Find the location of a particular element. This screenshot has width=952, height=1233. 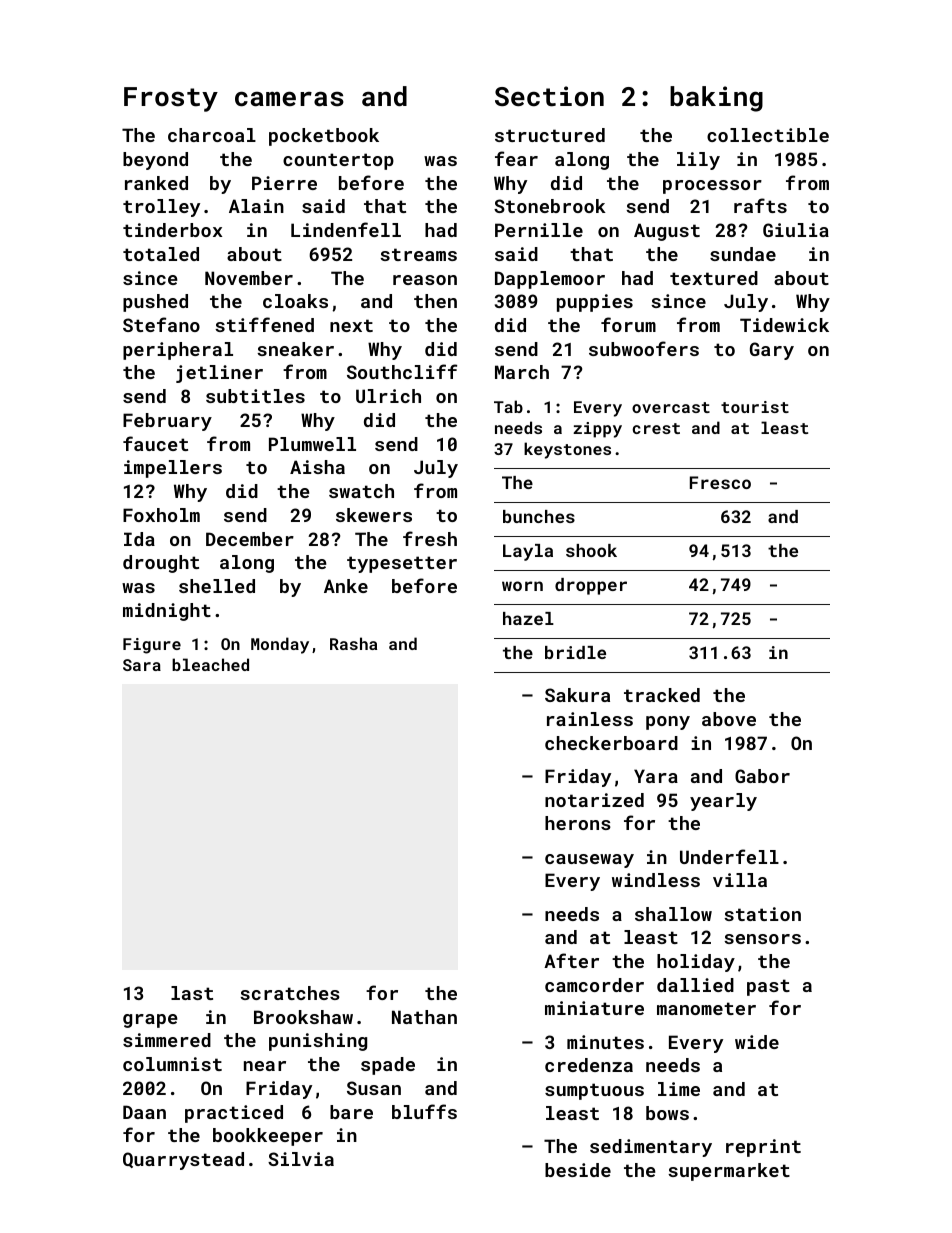

Daan is located at coordinates (144, 1112).
